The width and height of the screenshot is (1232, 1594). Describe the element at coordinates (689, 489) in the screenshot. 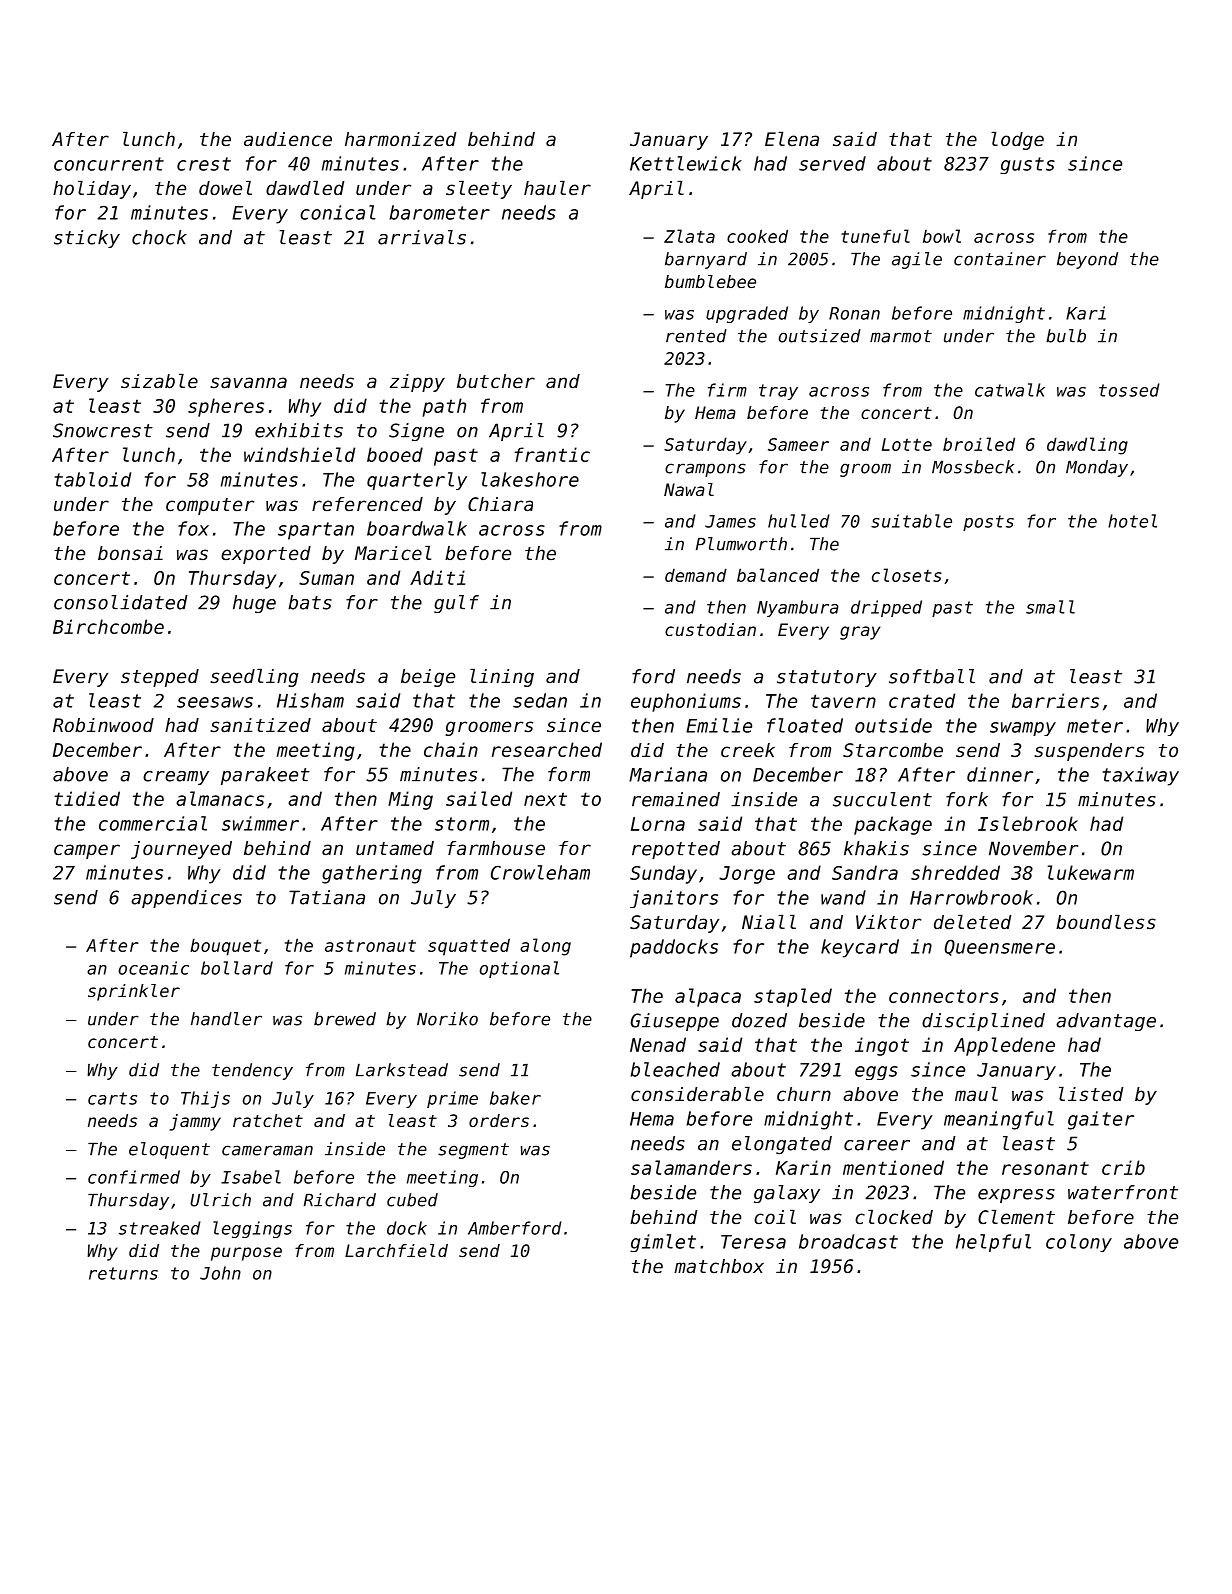

I see `Nawal` at that location.
